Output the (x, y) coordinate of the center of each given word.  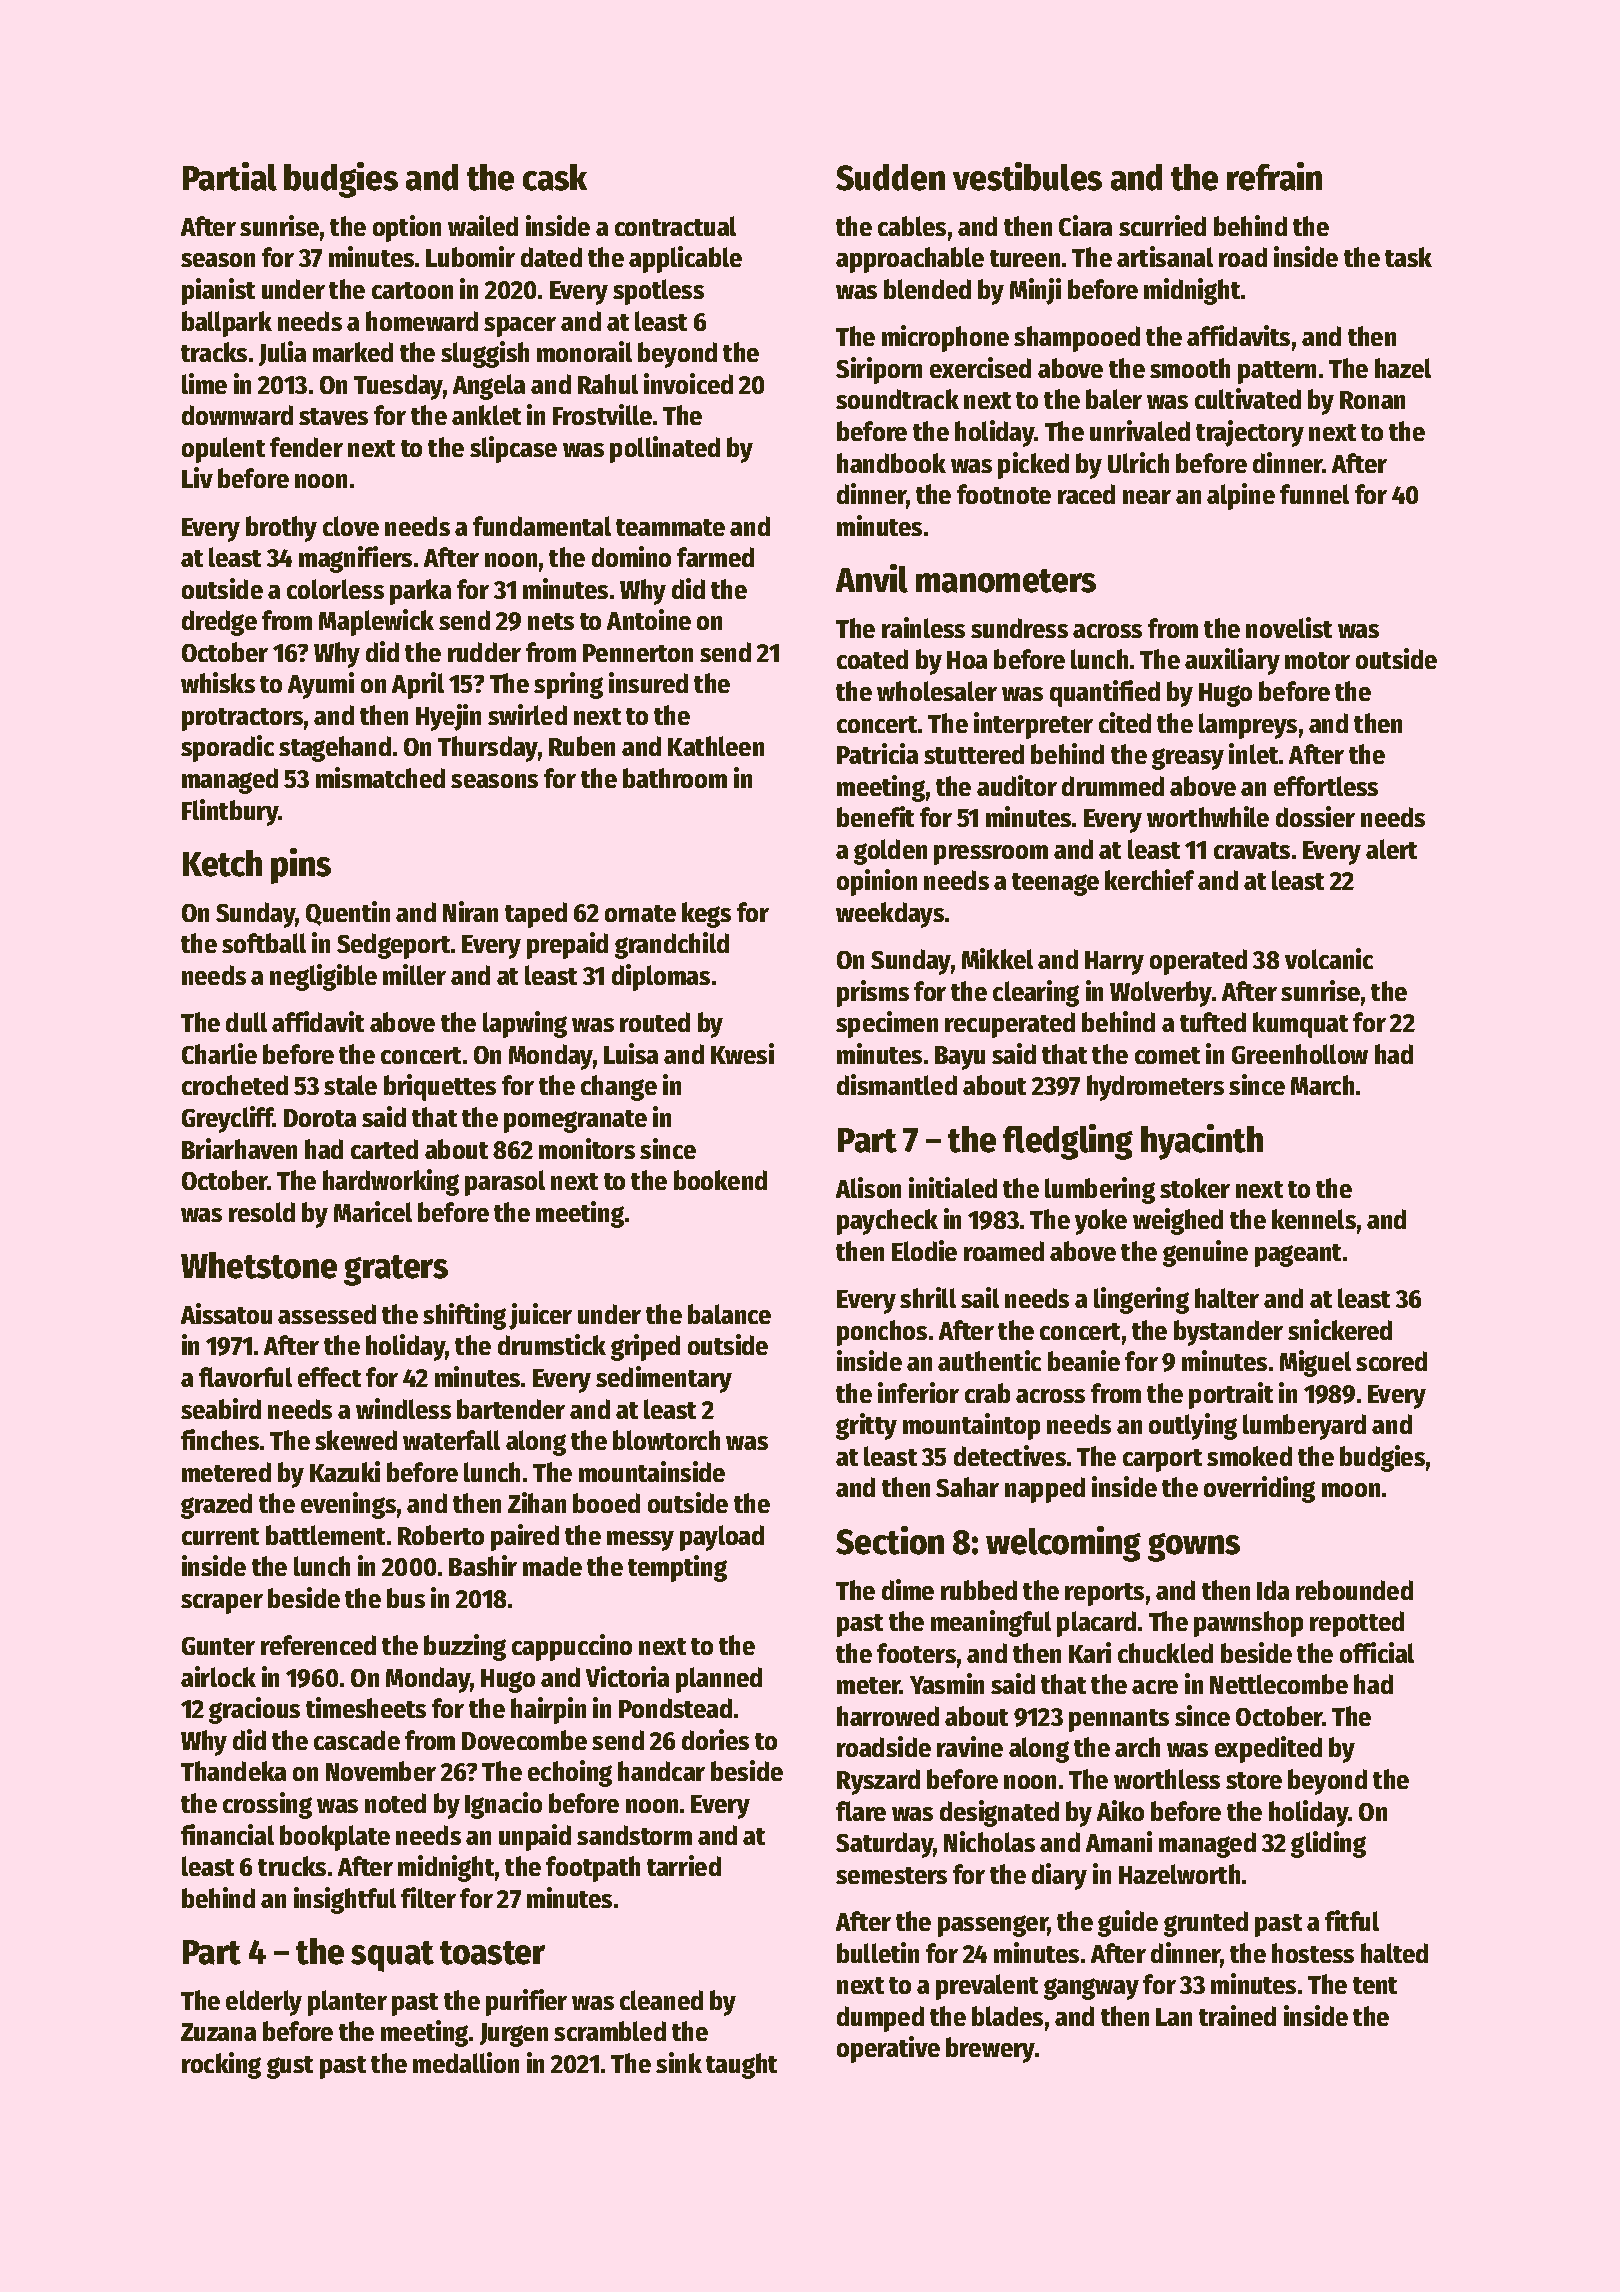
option (407, 228)
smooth (1190, 368)
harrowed (888, 1716)
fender (306, 447)
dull (246, 1022)
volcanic (1329, 958)
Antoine (649, 619)
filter (428, 1897)
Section (890, 1540)
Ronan (1372, 400)
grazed (216, 1506)
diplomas (661, 977)
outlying (1193, 1426)
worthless (1167, 1779)
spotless (658, 292)
